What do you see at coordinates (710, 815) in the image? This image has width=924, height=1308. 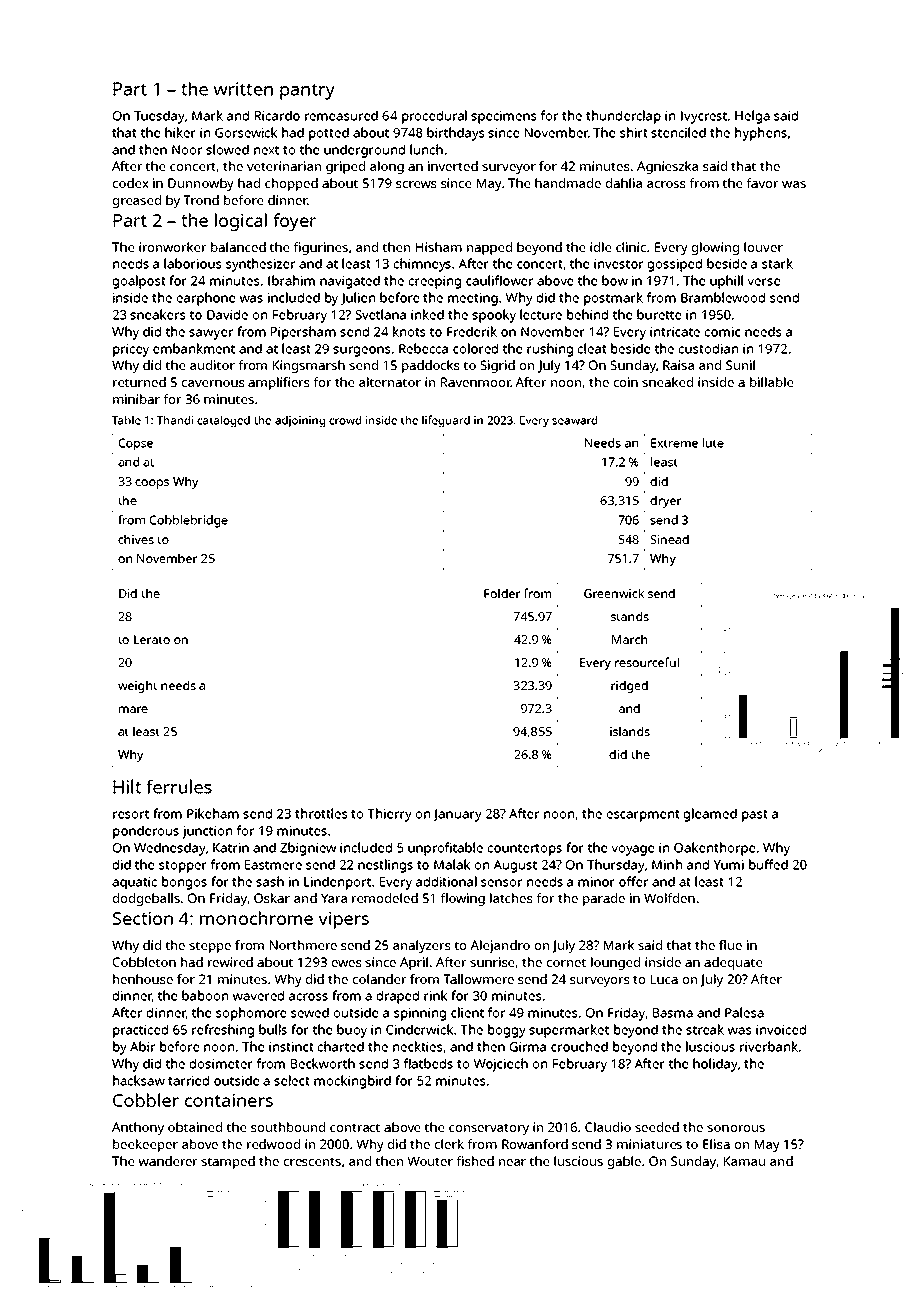 I see `gleamed` at bounding box center [710, 815].
